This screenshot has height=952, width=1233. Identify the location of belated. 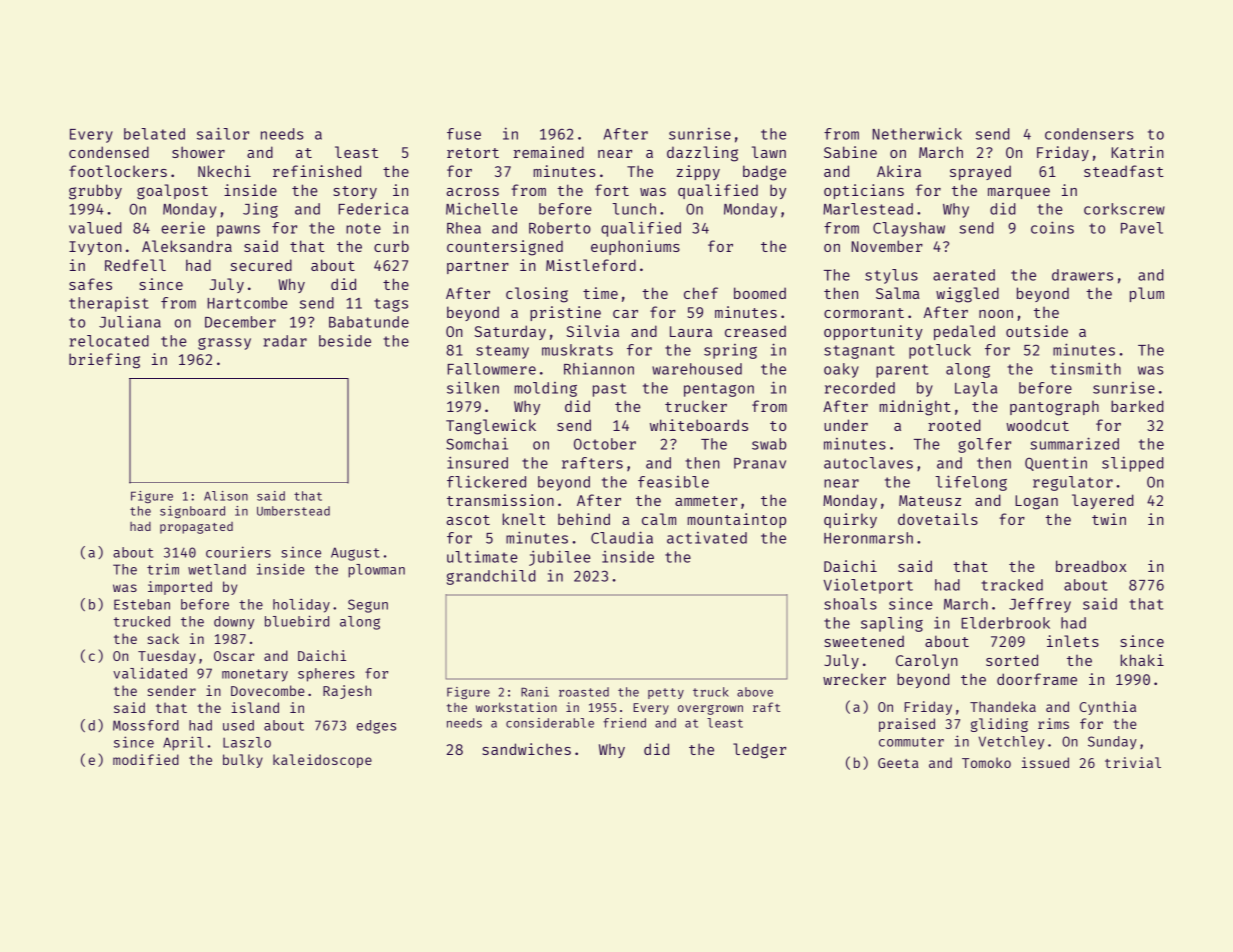
(154, 134).
